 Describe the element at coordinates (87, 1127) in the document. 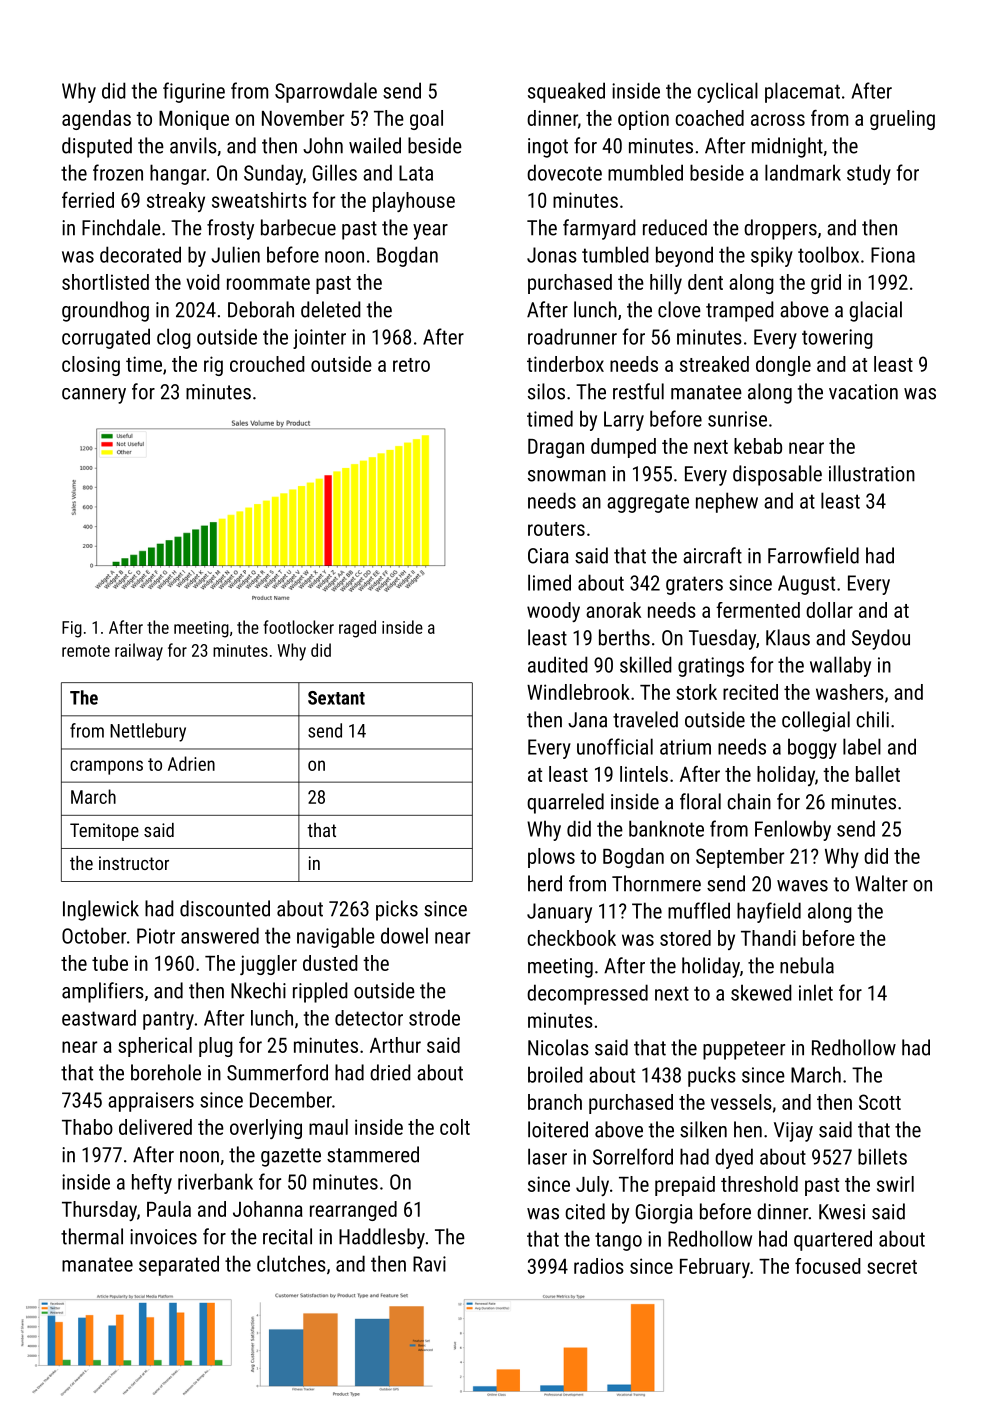

I see `Thabo` at that location.
